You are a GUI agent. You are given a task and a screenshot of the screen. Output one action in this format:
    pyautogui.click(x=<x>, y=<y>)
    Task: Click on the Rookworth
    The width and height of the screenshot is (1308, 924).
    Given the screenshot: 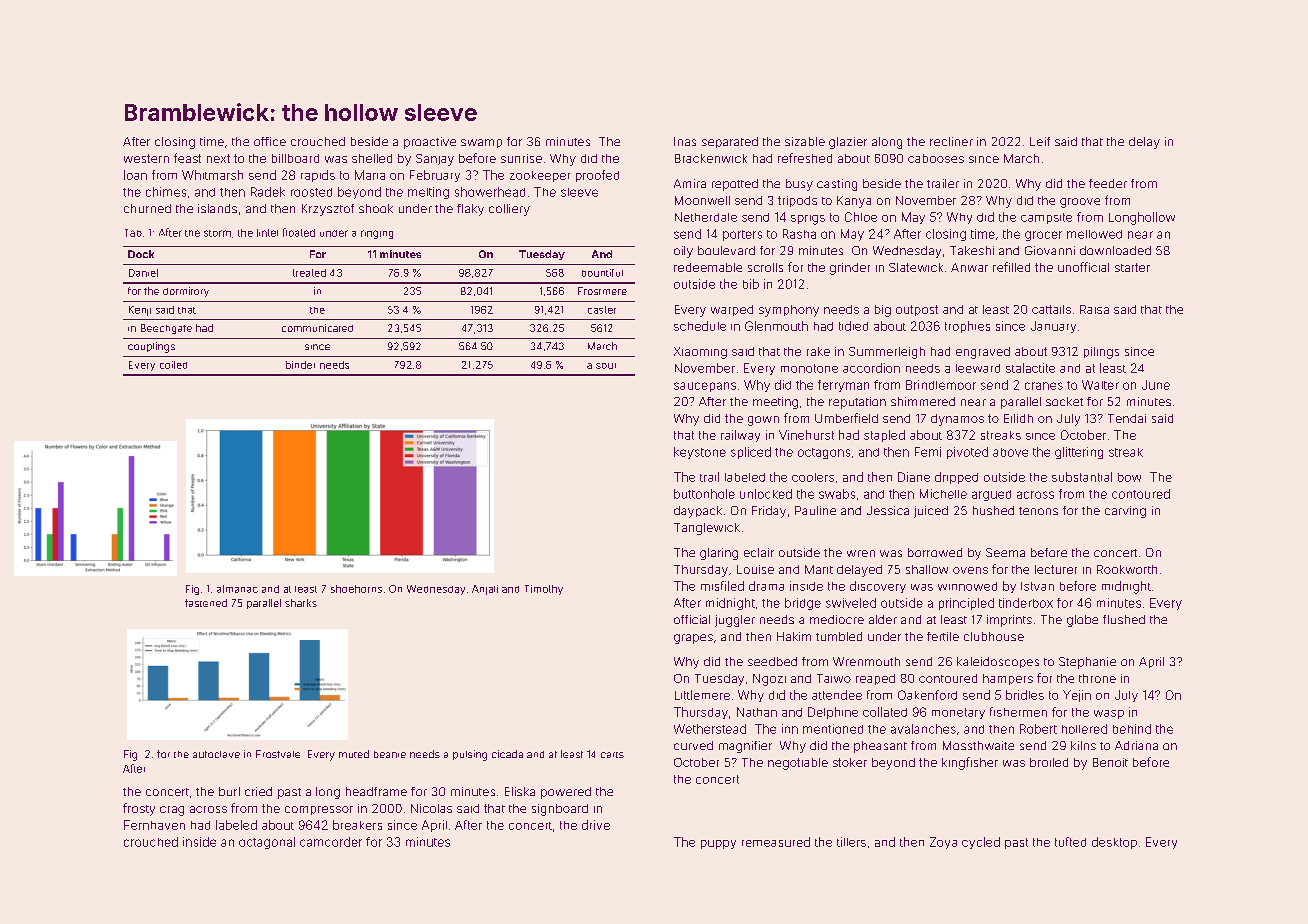 What is the action you would take?
    pyautogui.click(x=1127, y=569)
